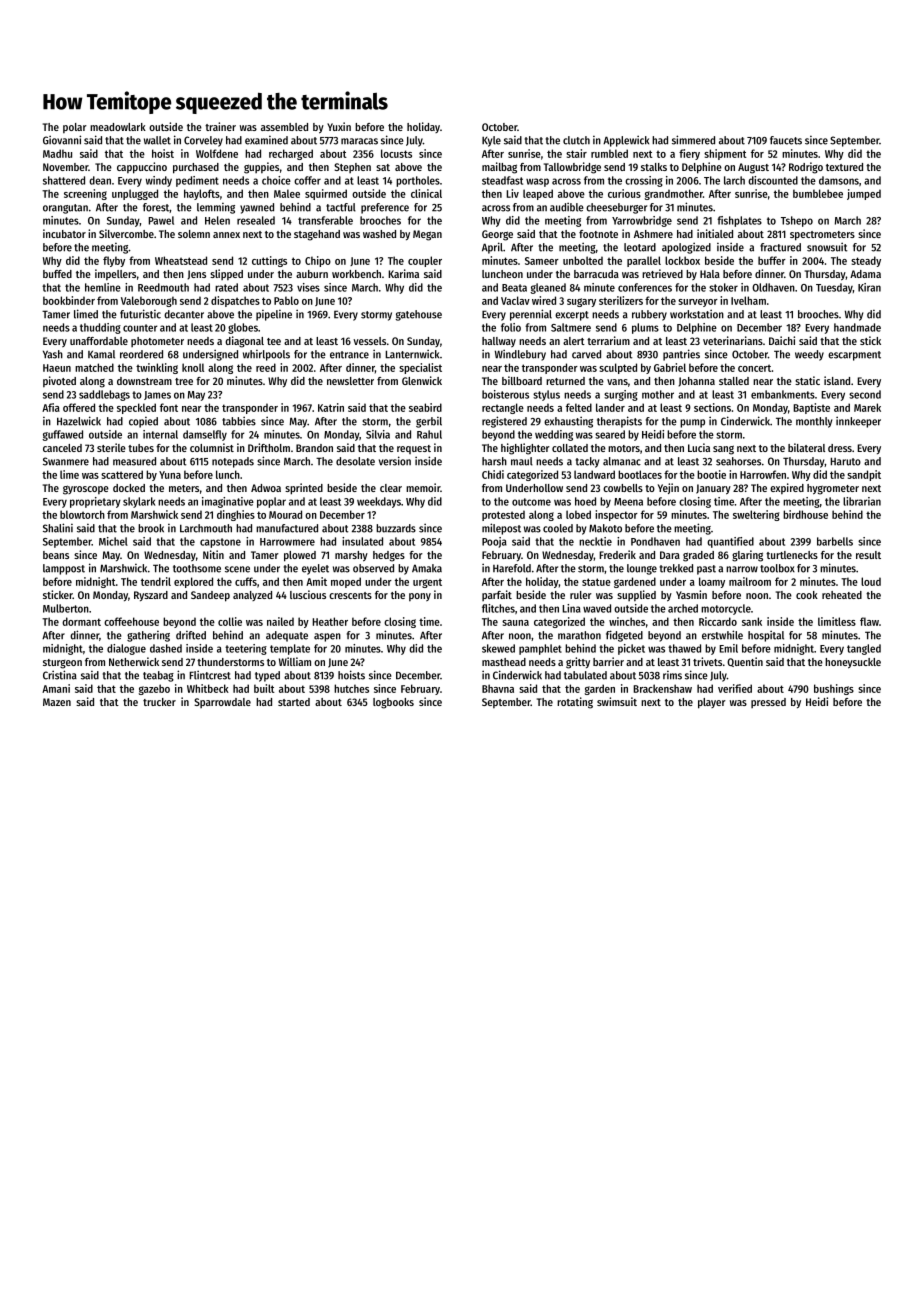 The width and height of the screenshot is (924, 1308). Describe the element at coordinates (220, 126) in the screenshot. I see `trainer` at that location.
